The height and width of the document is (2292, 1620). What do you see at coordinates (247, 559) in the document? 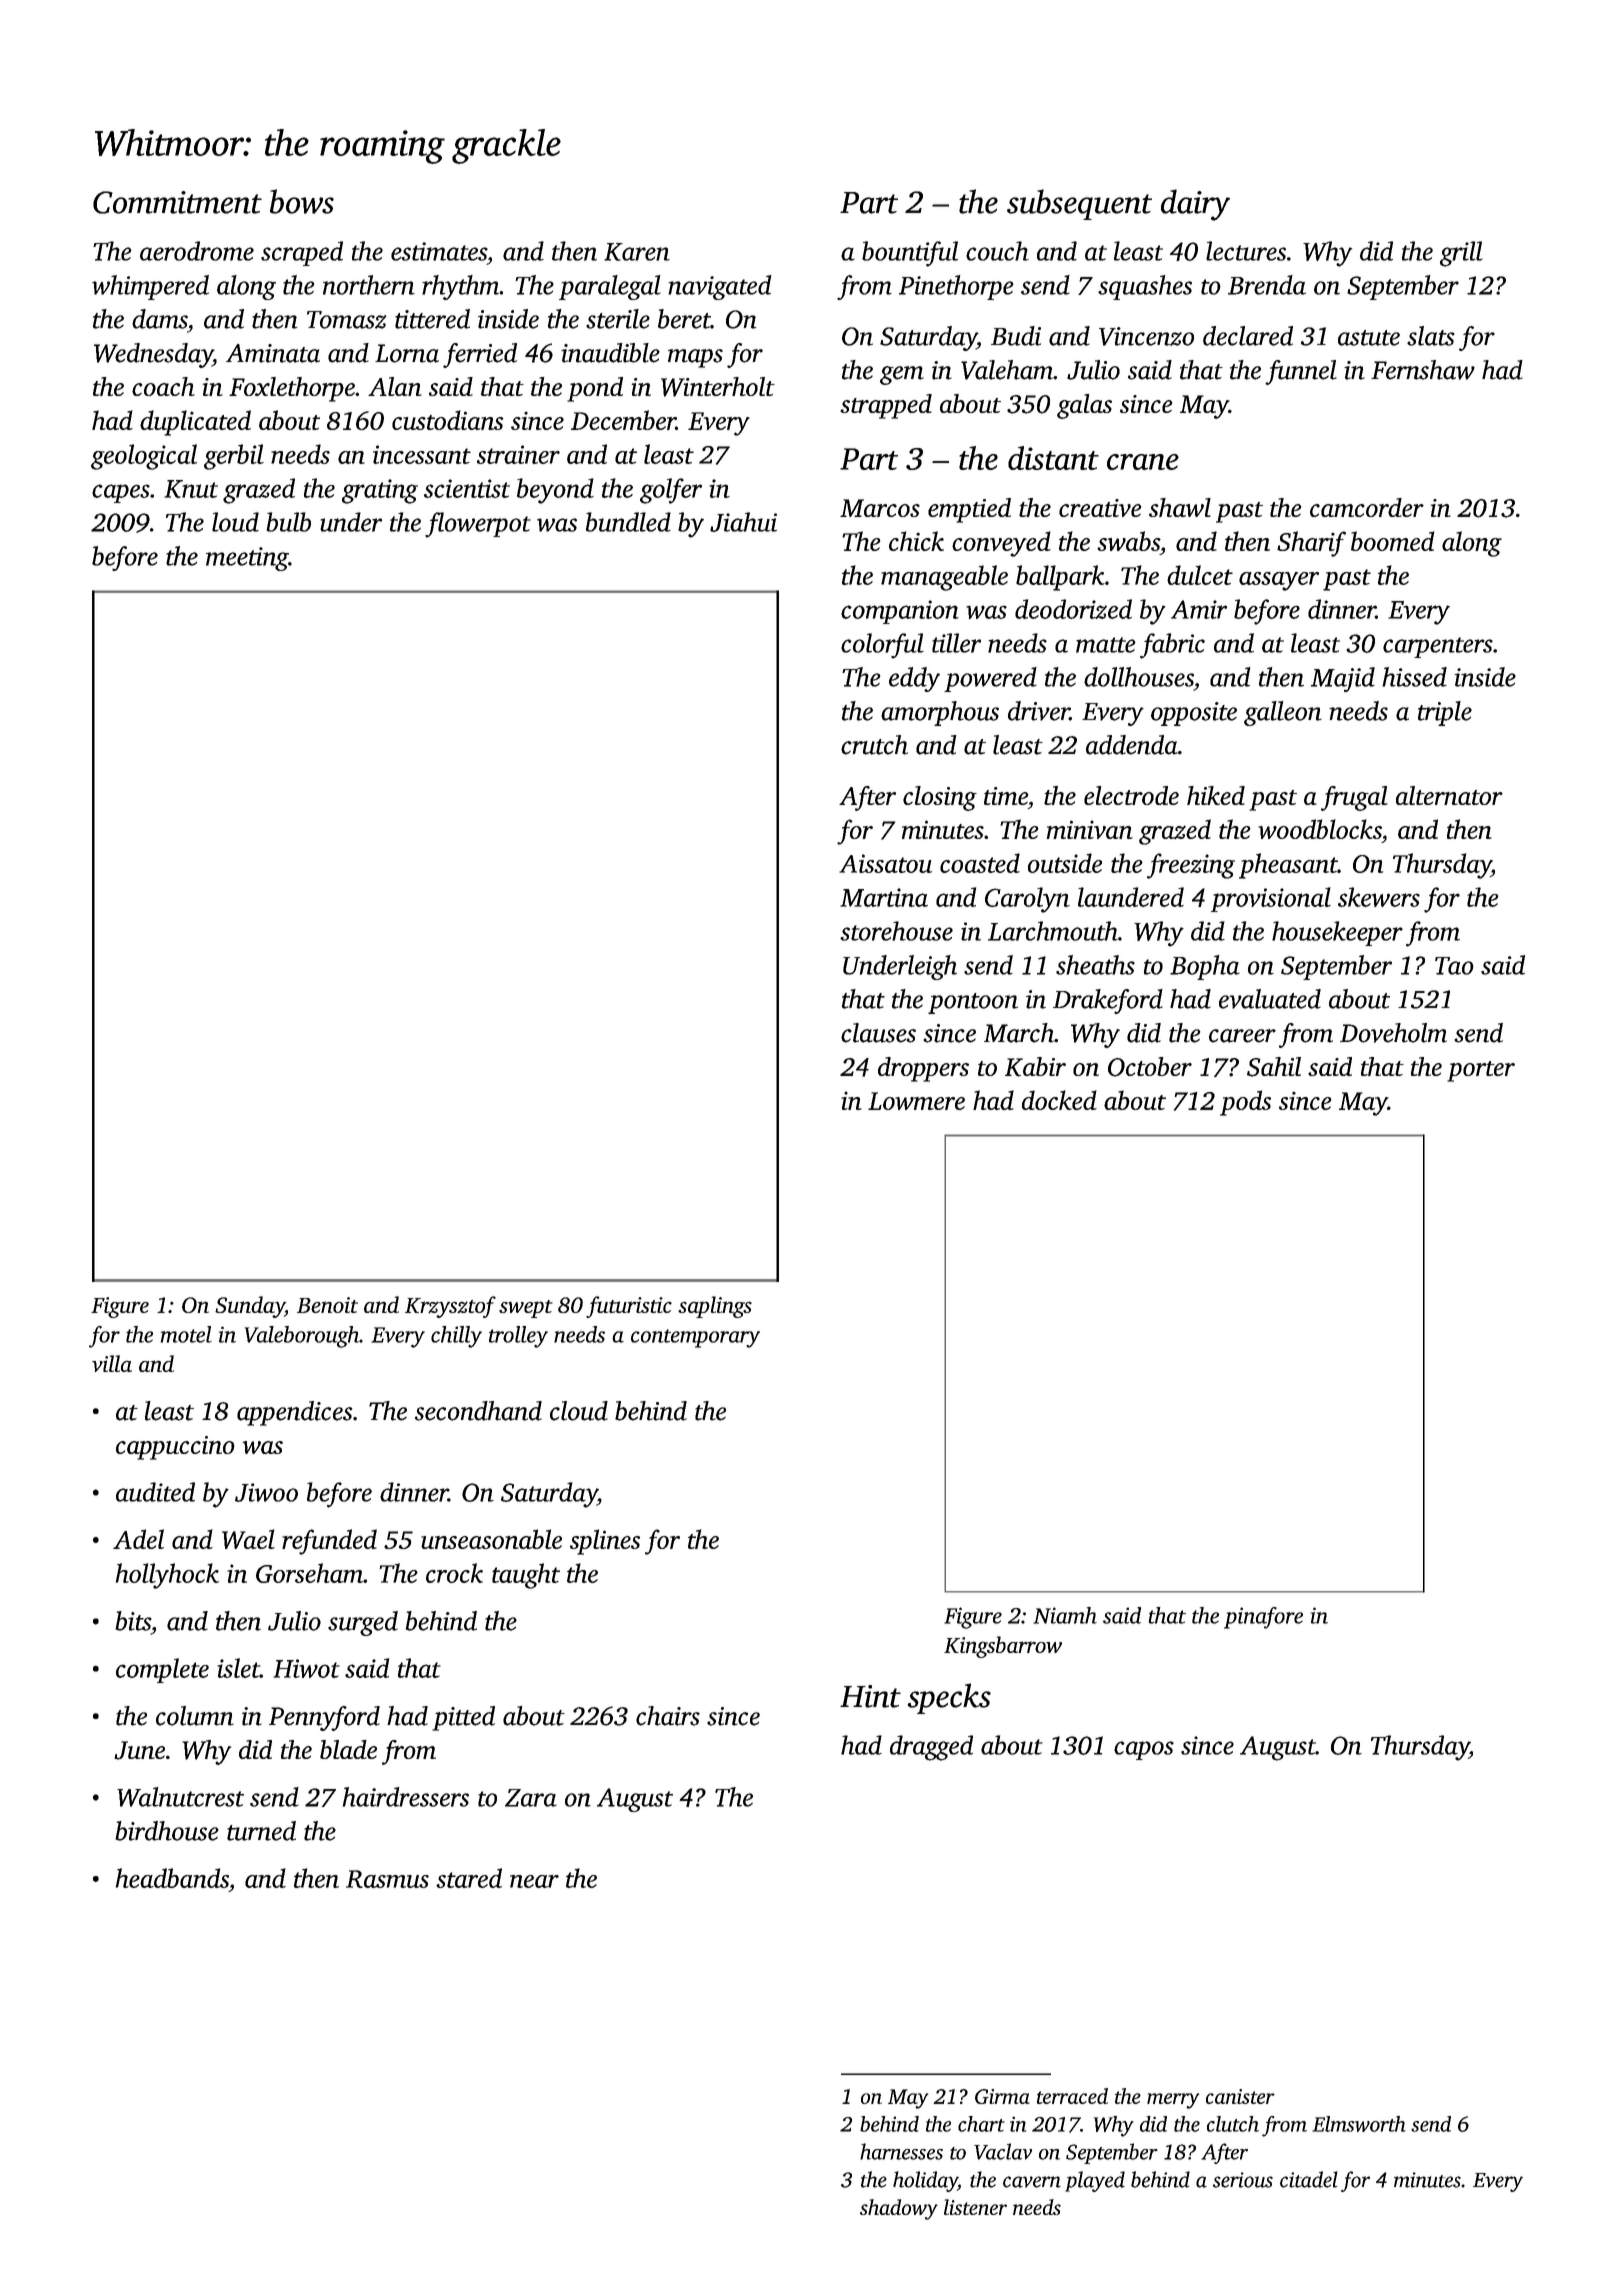
I see `meeting` at bounding box center [247, 559].
